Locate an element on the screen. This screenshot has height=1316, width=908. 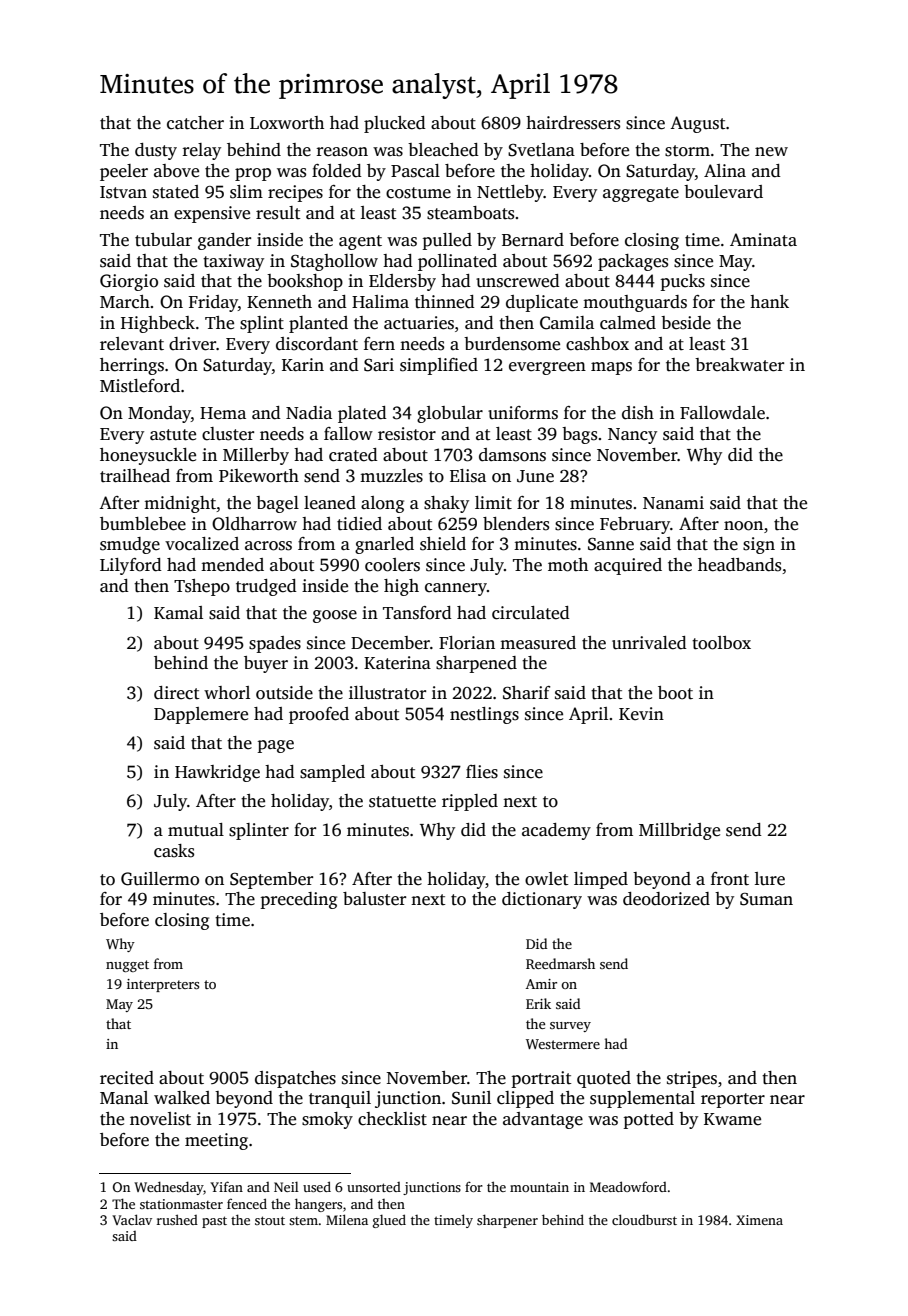
new is located at coordinates (771, 152).
